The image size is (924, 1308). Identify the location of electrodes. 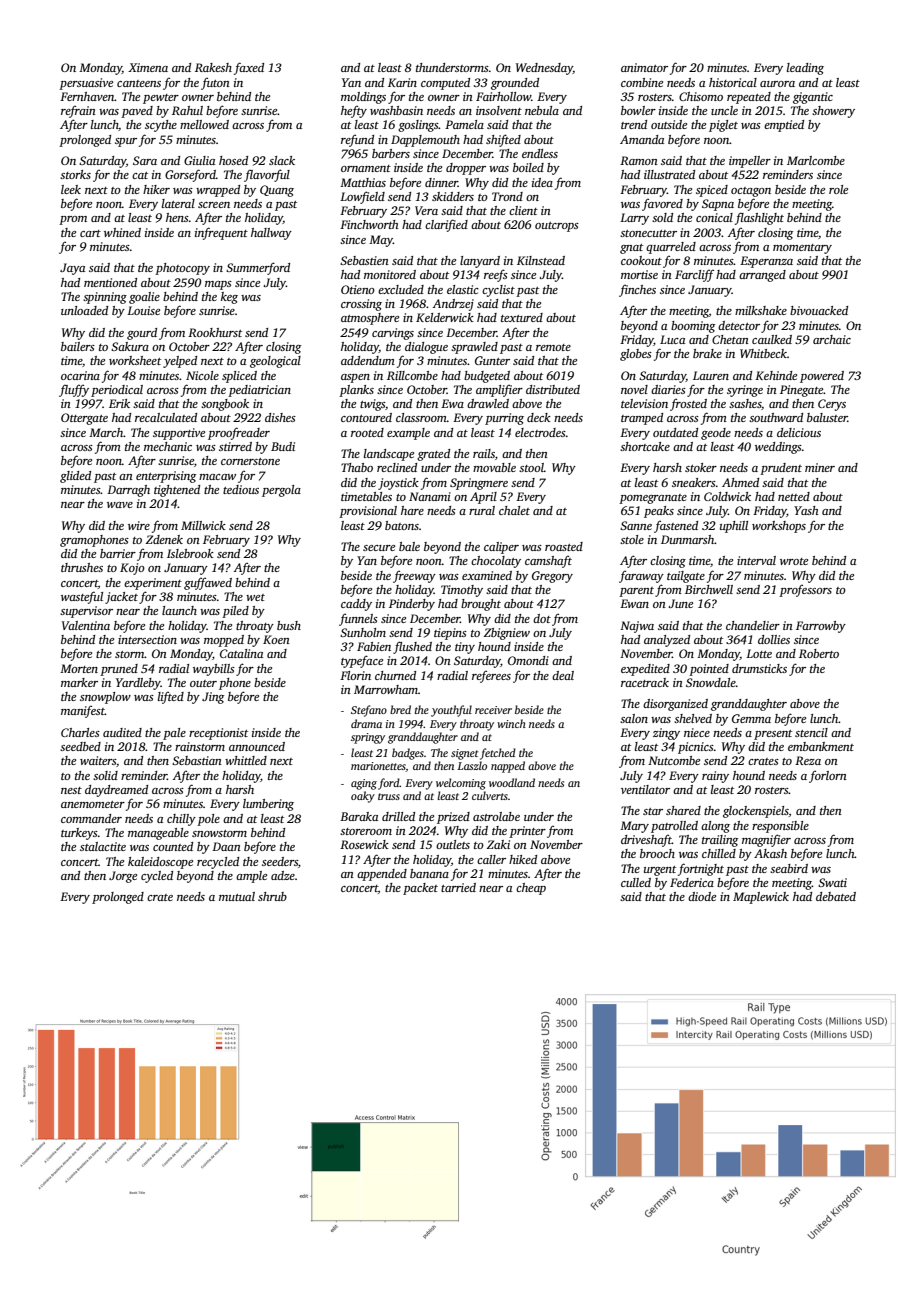
(540, 432).
